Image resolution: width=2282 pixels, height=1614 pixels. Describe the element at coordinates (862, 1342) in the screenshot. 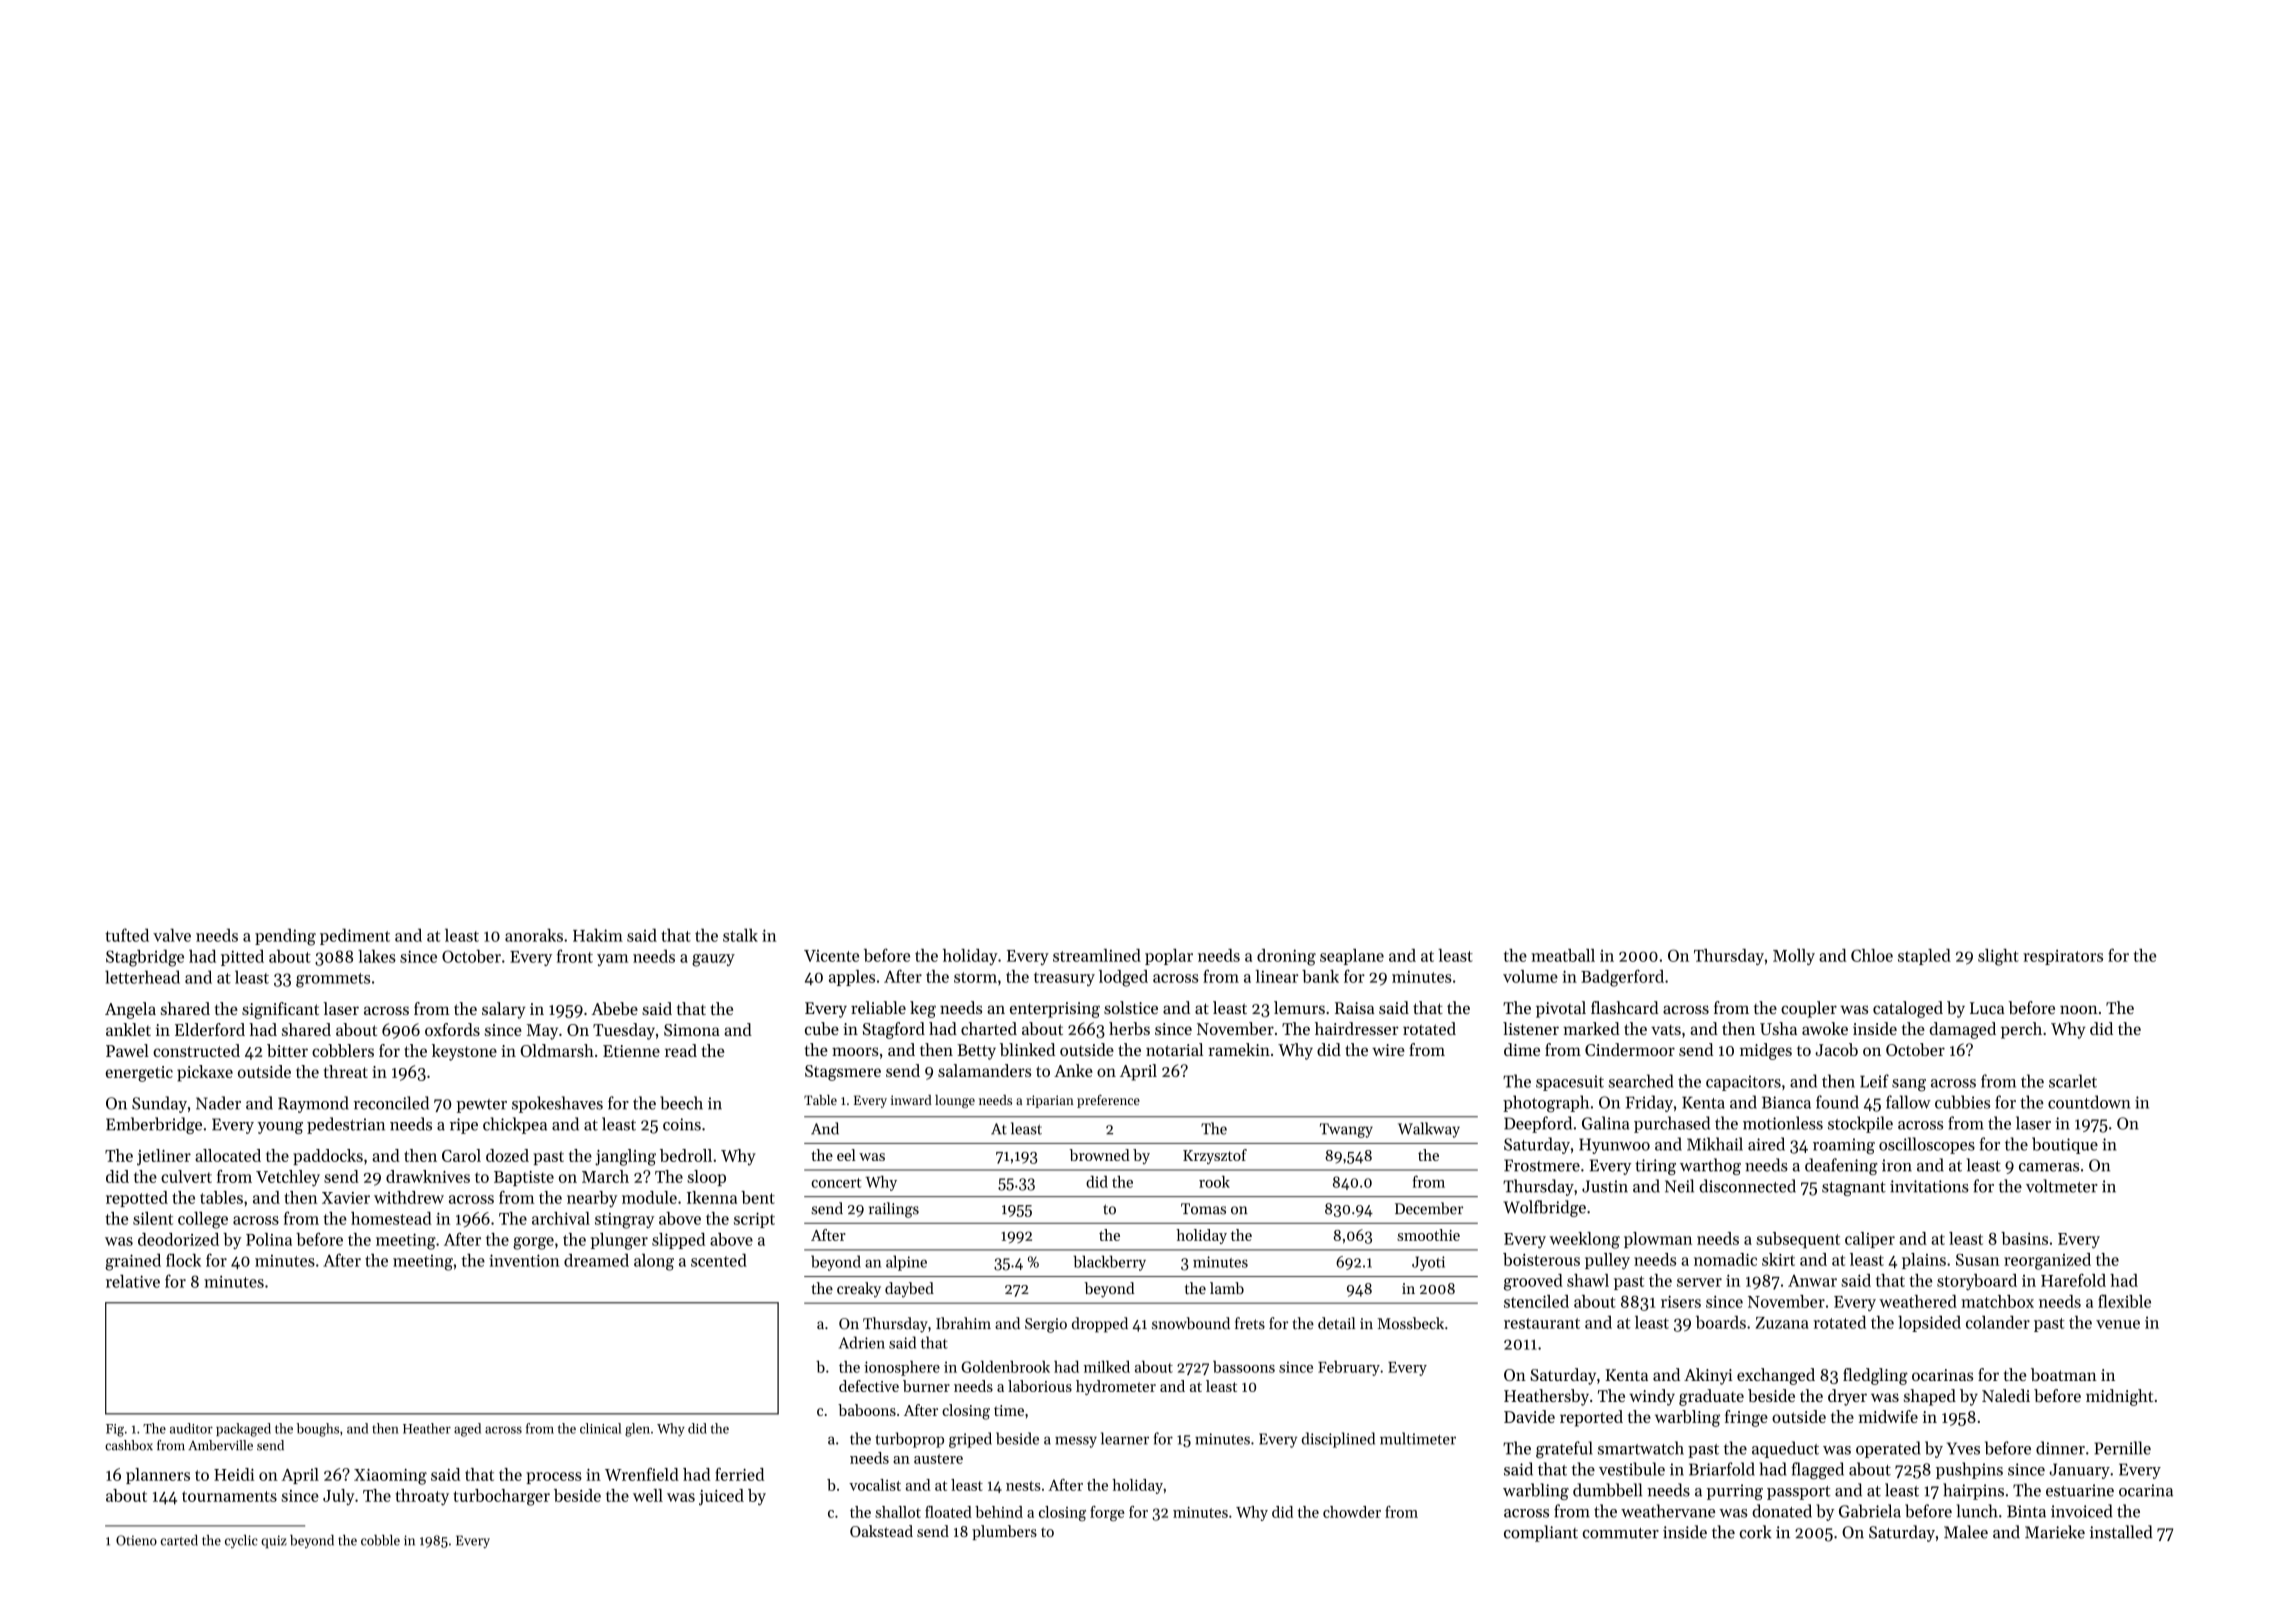

I see `Adrien` at that location.
